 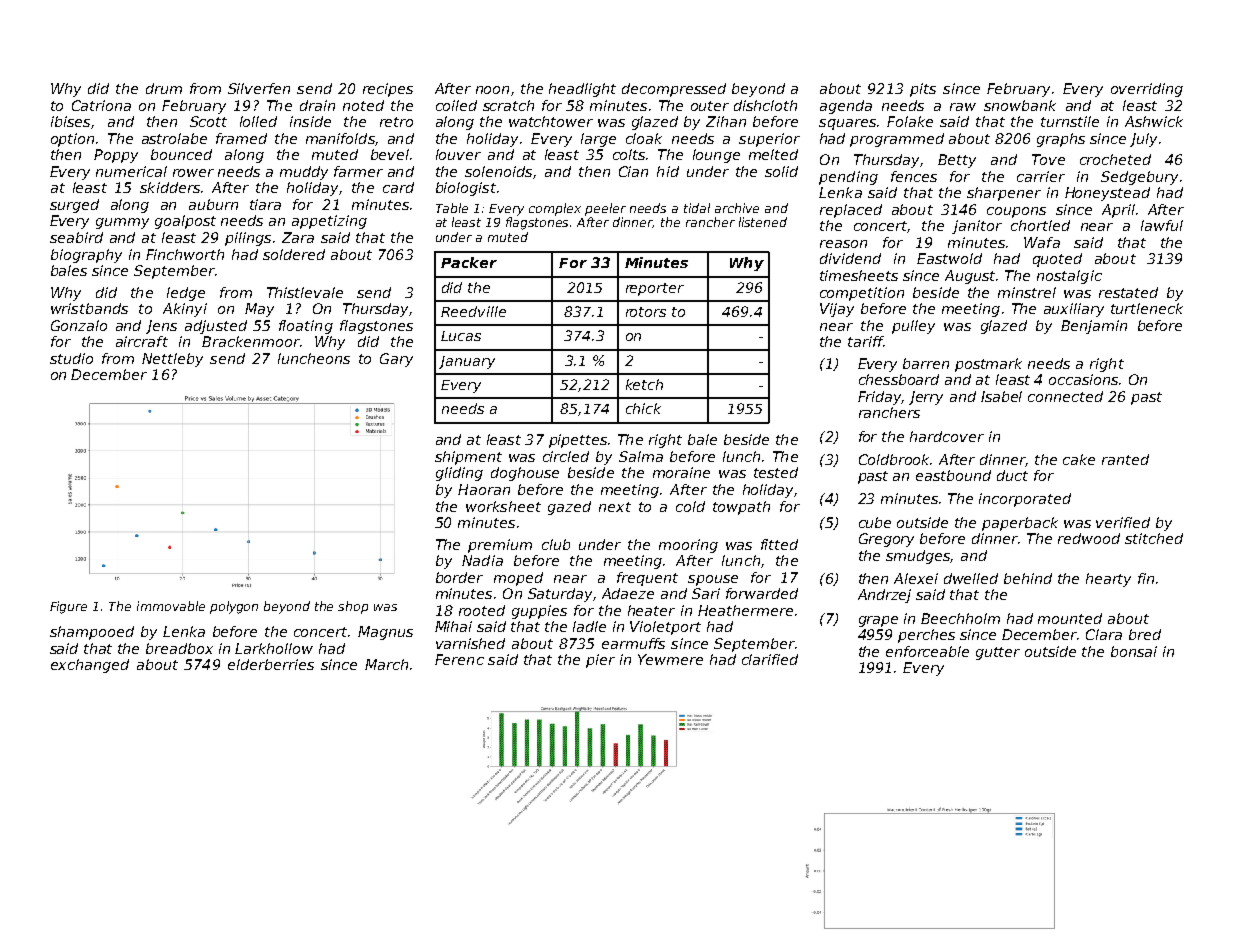 What do you see at coordinates (1004, 194) in the document?
I see `sharpener` at bounding box center [1004, 194].
